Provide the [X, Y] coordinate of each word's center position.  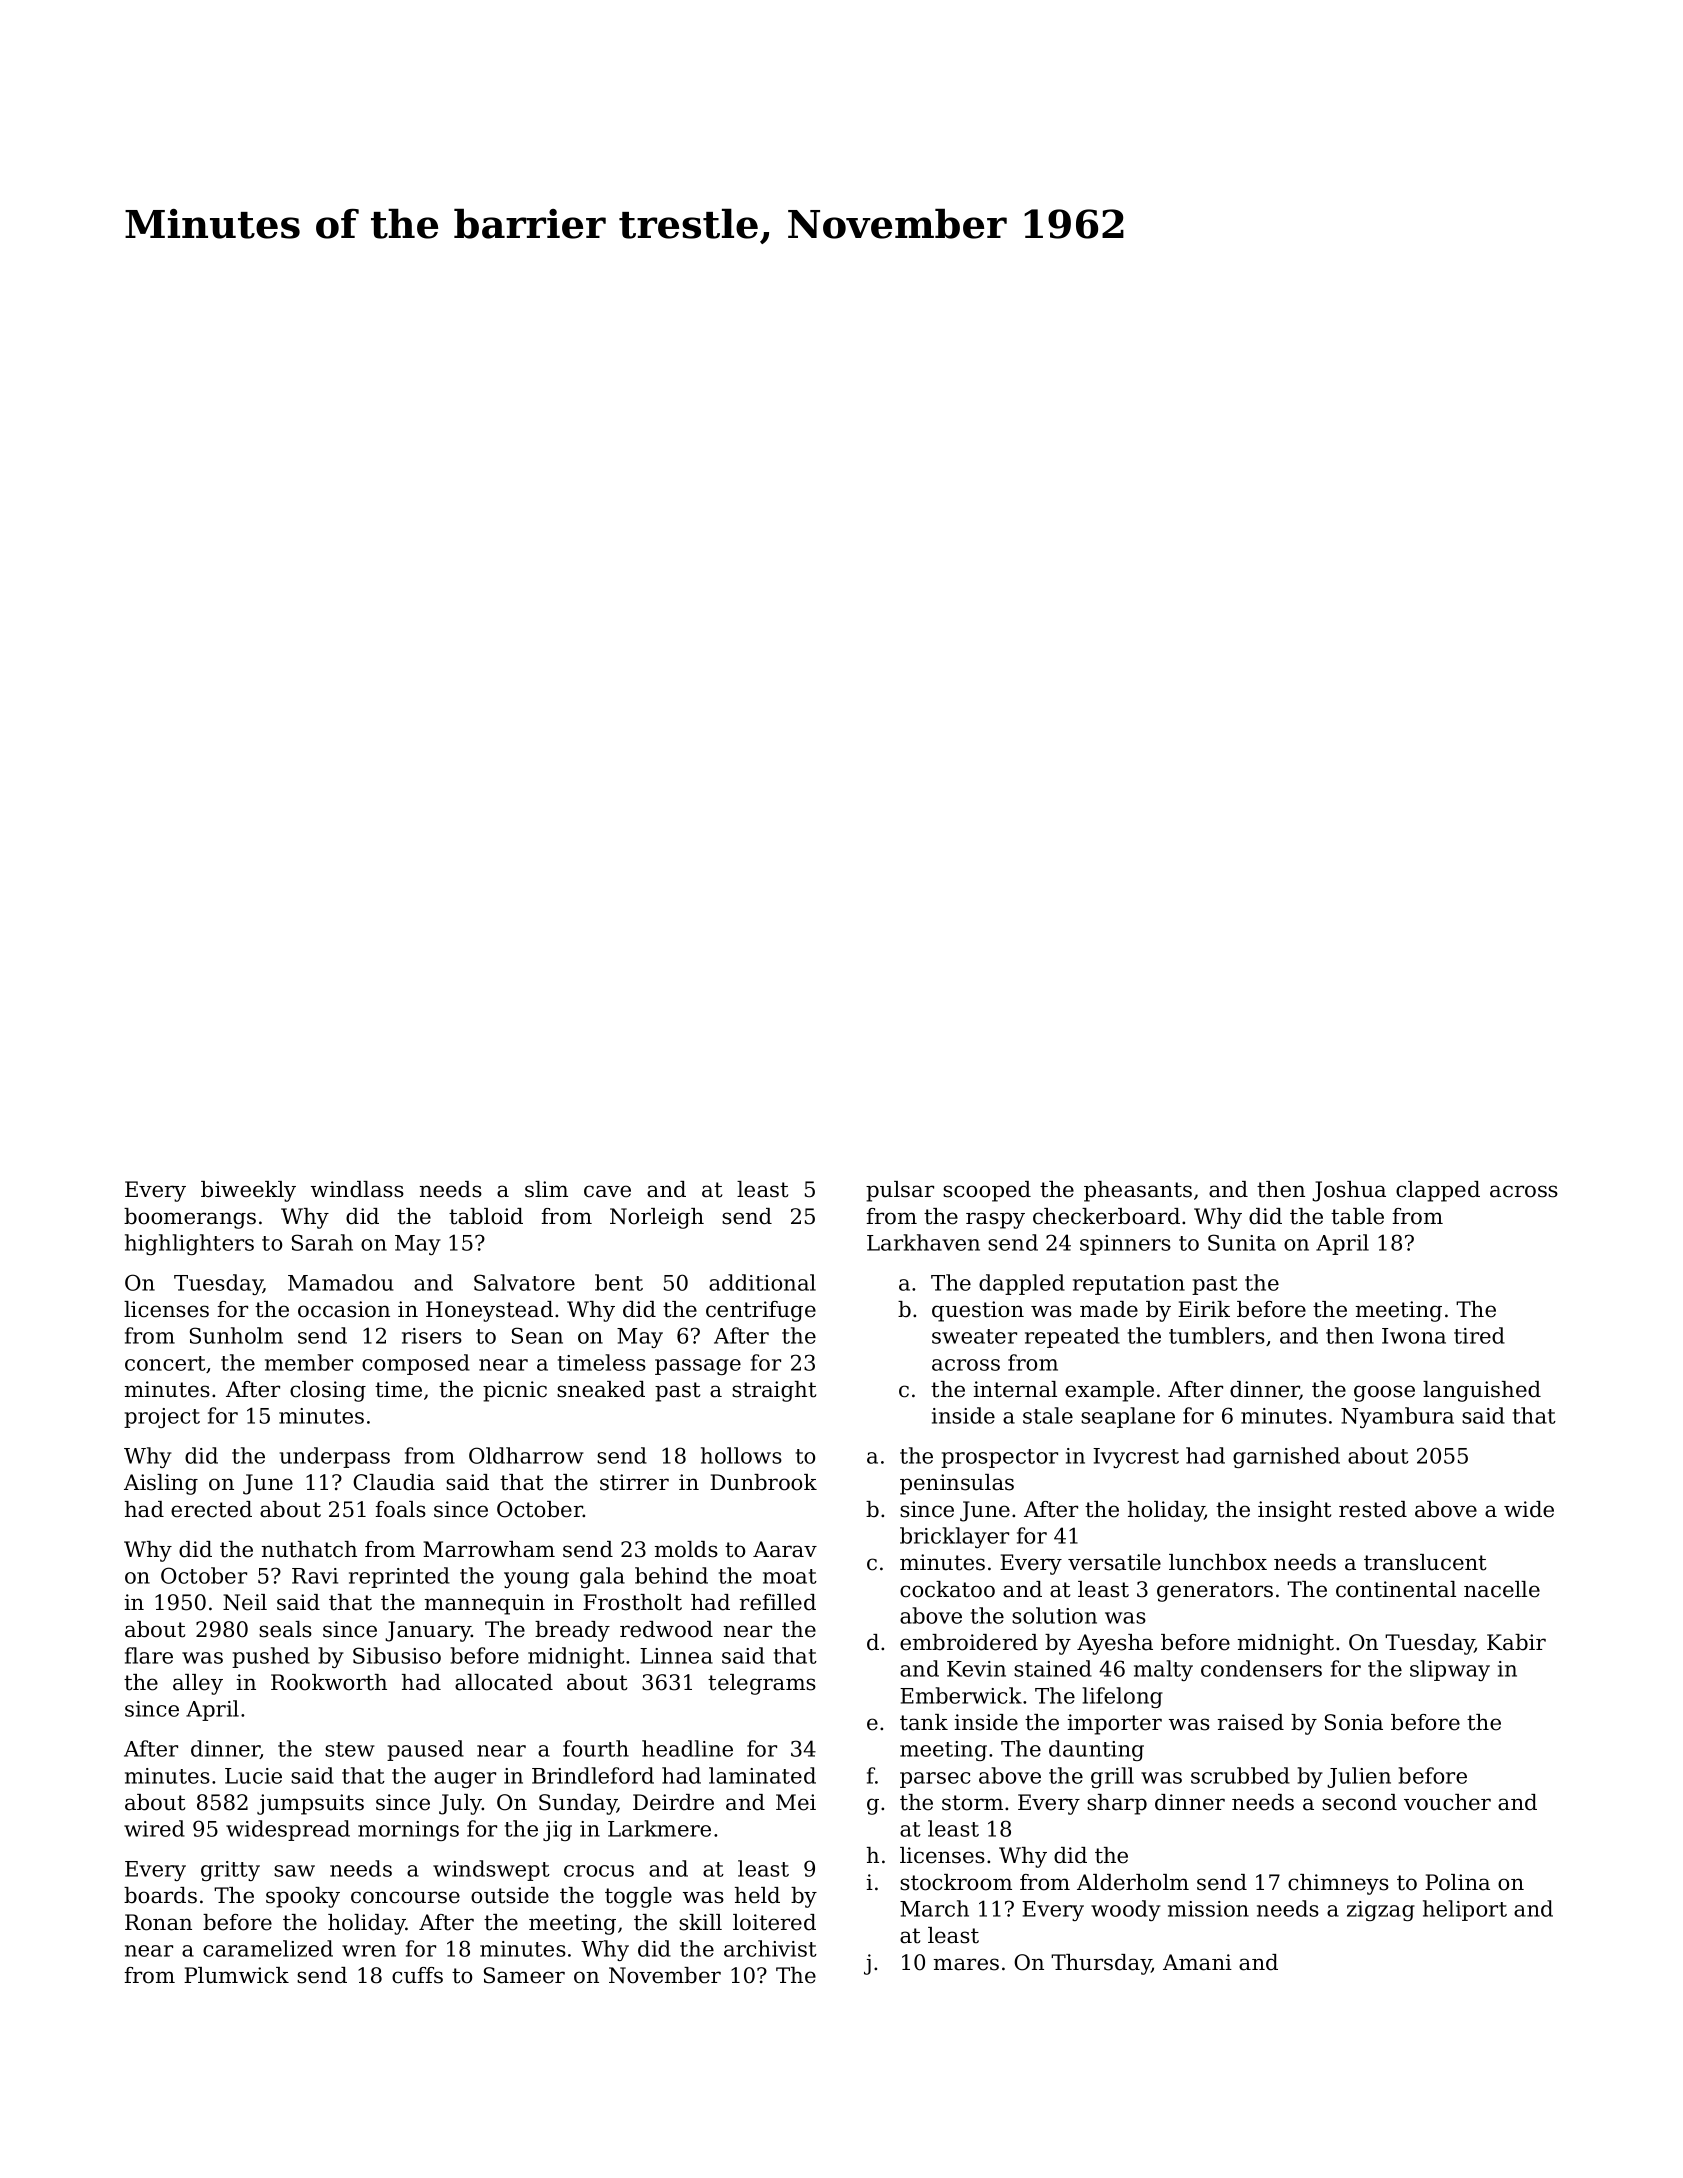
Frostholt [632, 1602]
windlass [357, 1189]
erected [211, 1509]
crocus [599, 1871]
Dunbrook [763, 1482]
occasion [344, 1309]
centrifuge [761, 1311]
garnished [1286, 1457]
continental [1396, 1589]
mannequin [485, 1604]
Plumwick [236, 1975]
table [1357, 1216]
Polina [1457, 1882]
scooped [987, 1191]
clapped [1438, 1191]
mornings [408, 1831]
